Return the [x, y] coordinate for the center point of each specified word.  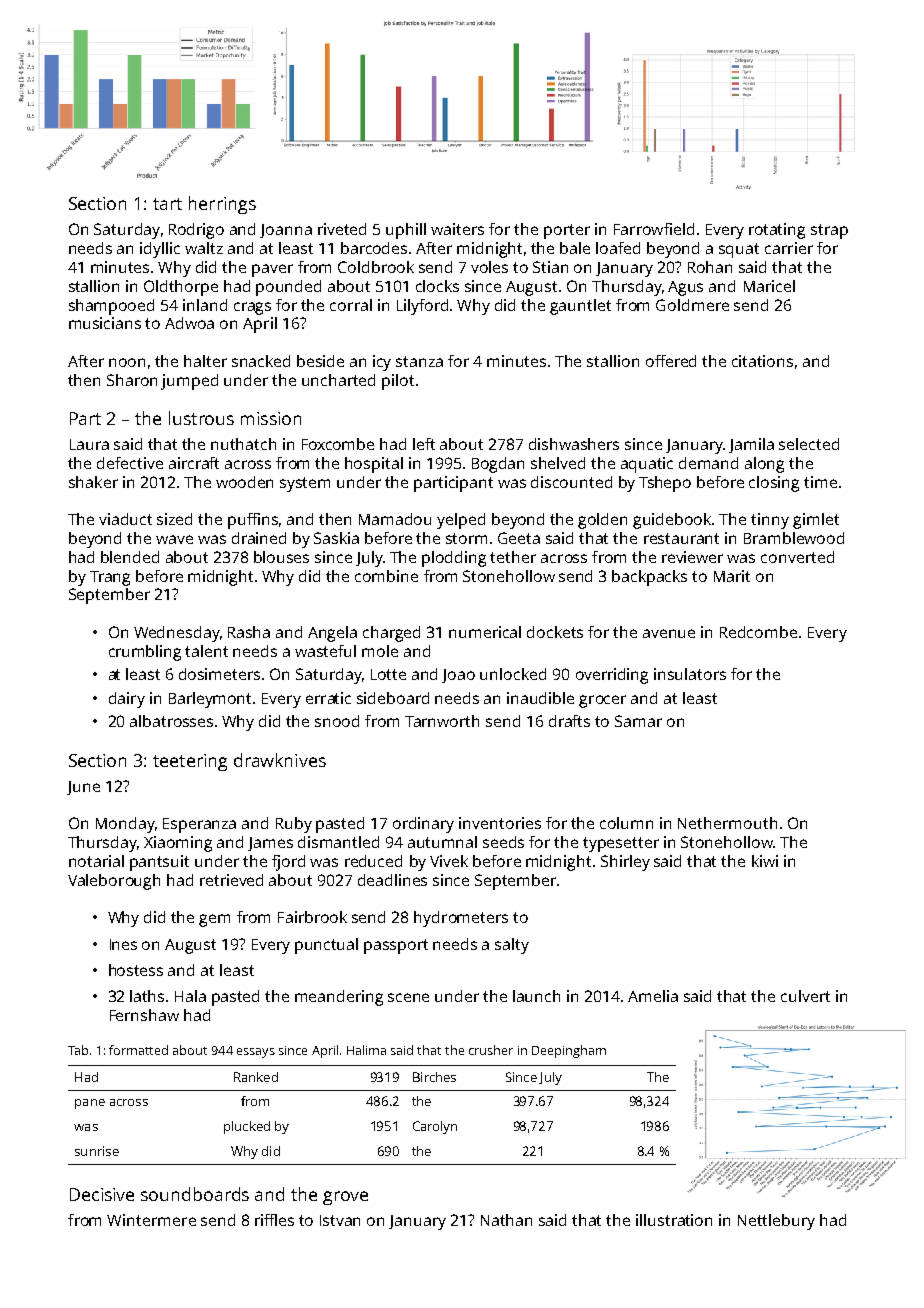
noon [127, 362]
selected [809, 444]
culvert [805, 996]
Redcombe [758, 632]
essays [256, 1053]
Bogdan [498, 465]
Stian [550, 267]
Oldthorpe [181, 288]
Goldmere [692, 305]
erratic [328, 698]
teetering [190, 762]
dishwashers [574, 444]
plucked [247, 1127]
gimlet [816, 521]
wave [174, 539]
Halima [366, 1050]
